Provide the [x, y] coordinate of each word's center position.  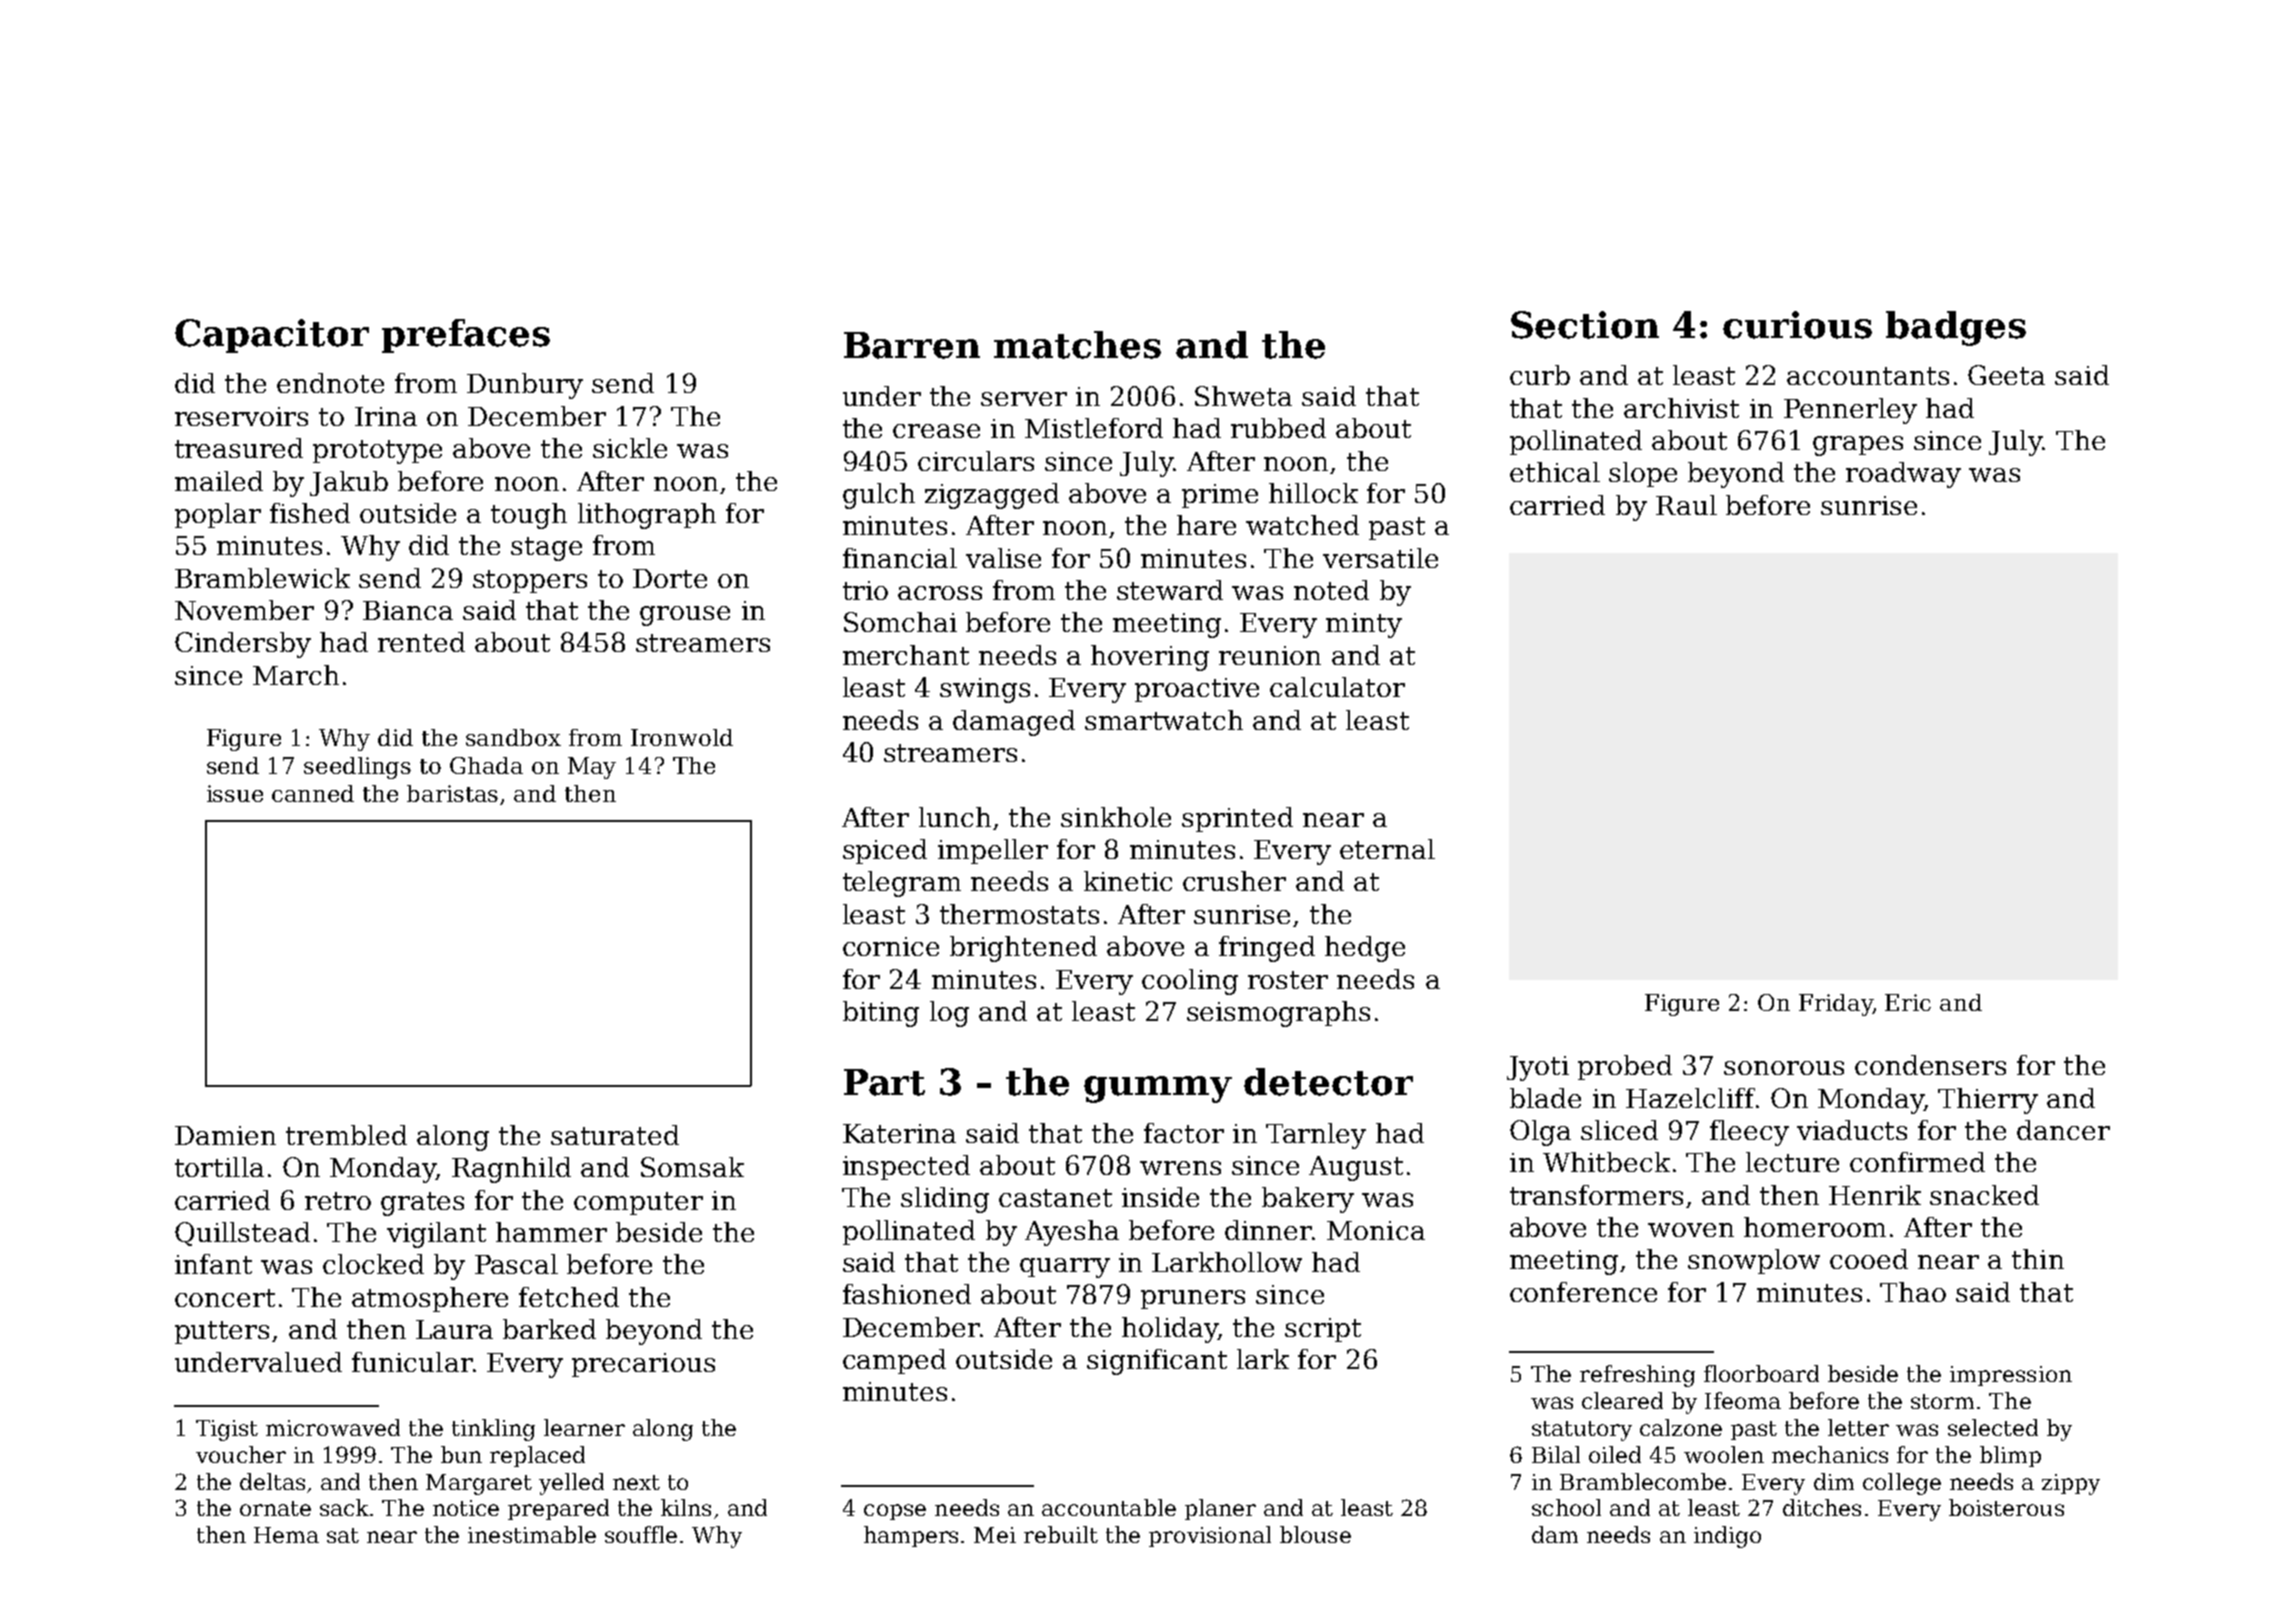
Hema [286, 1535]
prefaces [466, 336]
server [1024, 399]
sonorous [1784, 1068]
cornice [891, 946]
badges [1956, 328]
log [949, 1014]
